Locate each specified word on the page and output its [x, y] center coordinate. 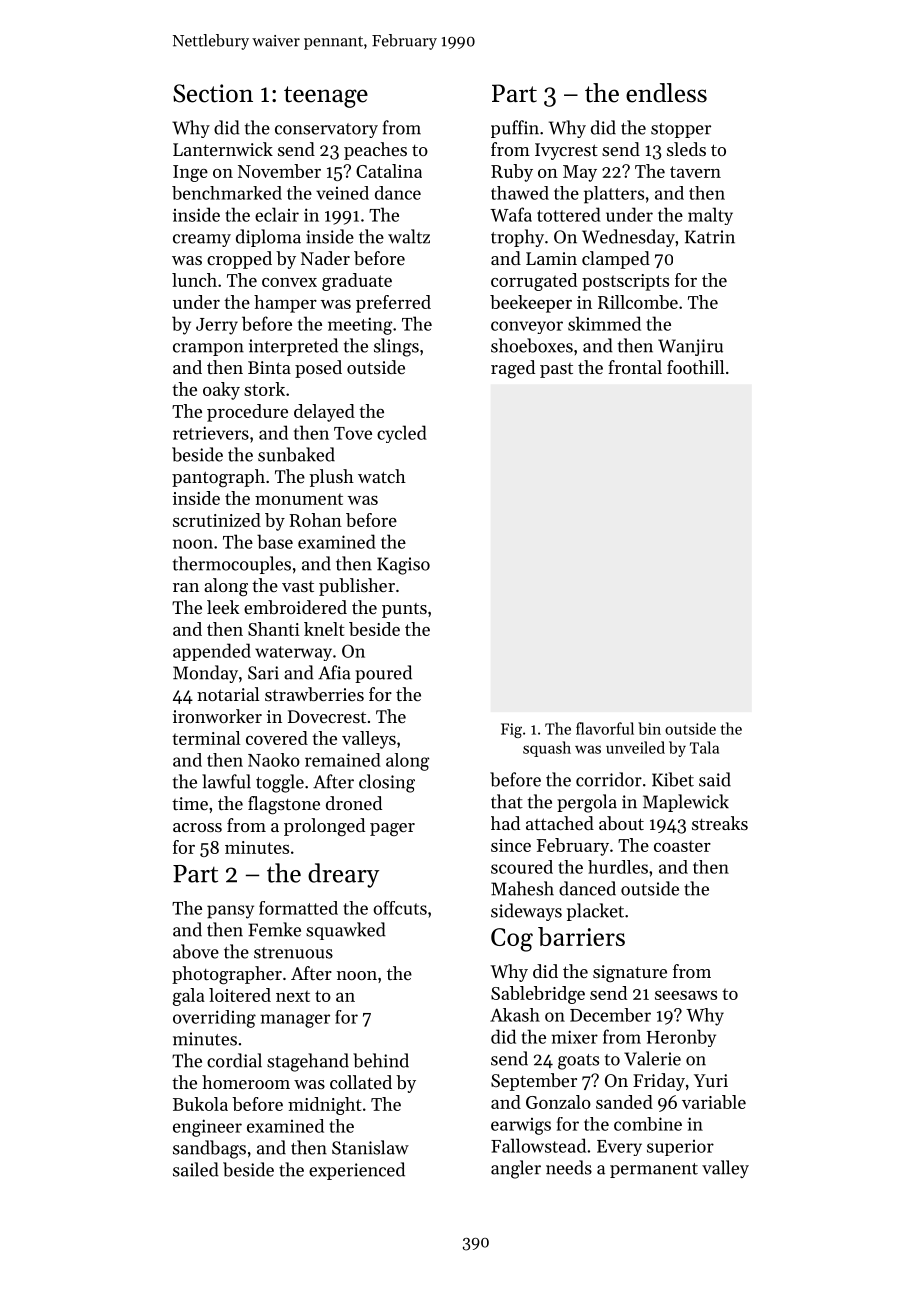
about [621, 823]
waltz [409, 236]
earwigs [521, 1126]
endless [666, 93]
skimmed [604, 323]
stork [264, 389]
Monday [205, 674]
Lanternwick [223, 149]
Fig [511, 730]
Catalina [389, 171]
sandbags [209, 1149]
